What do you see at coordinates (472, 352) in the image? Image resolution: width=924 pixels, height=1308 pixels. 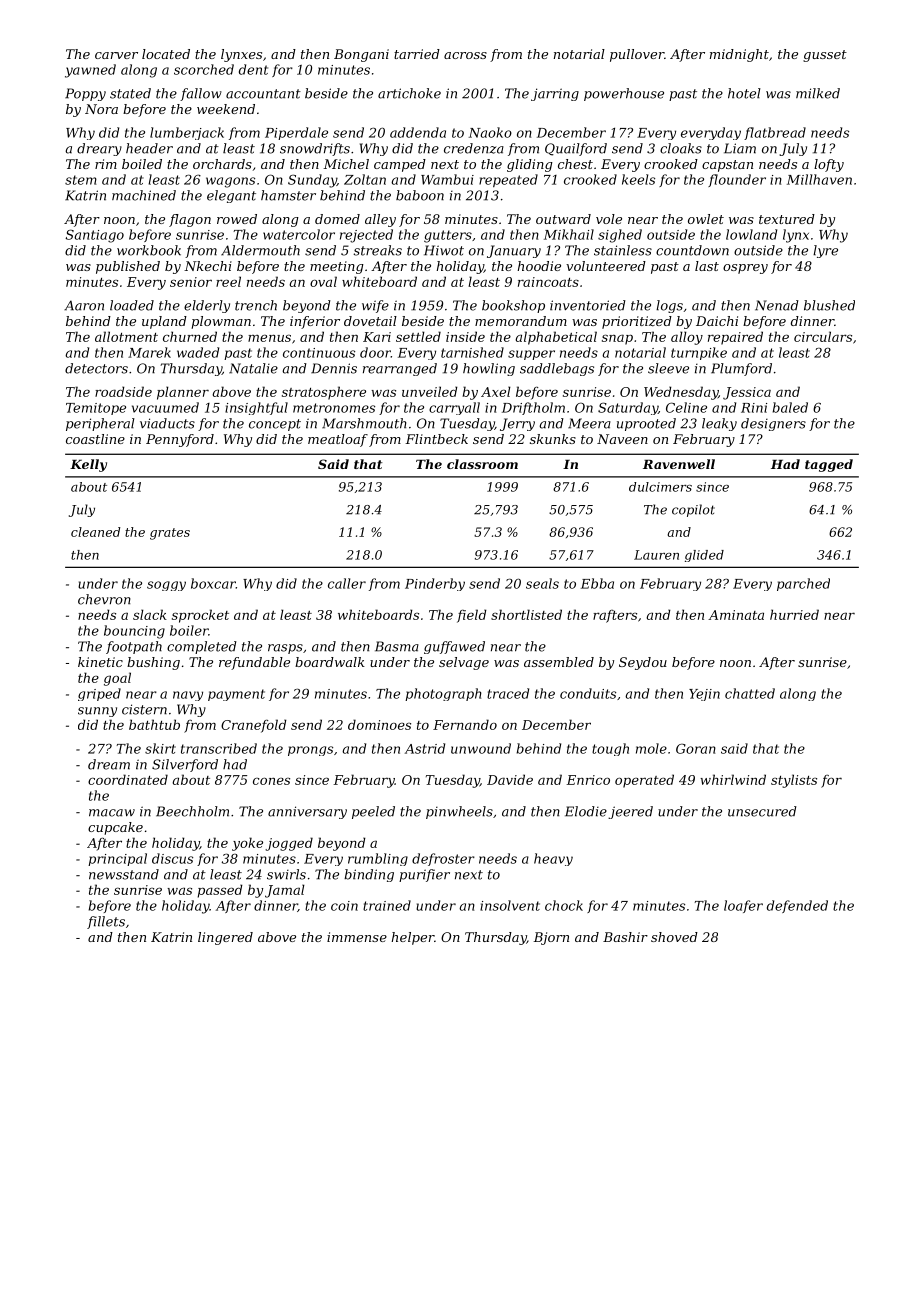 I see `tarnished` at bounding box center [472, 352].
